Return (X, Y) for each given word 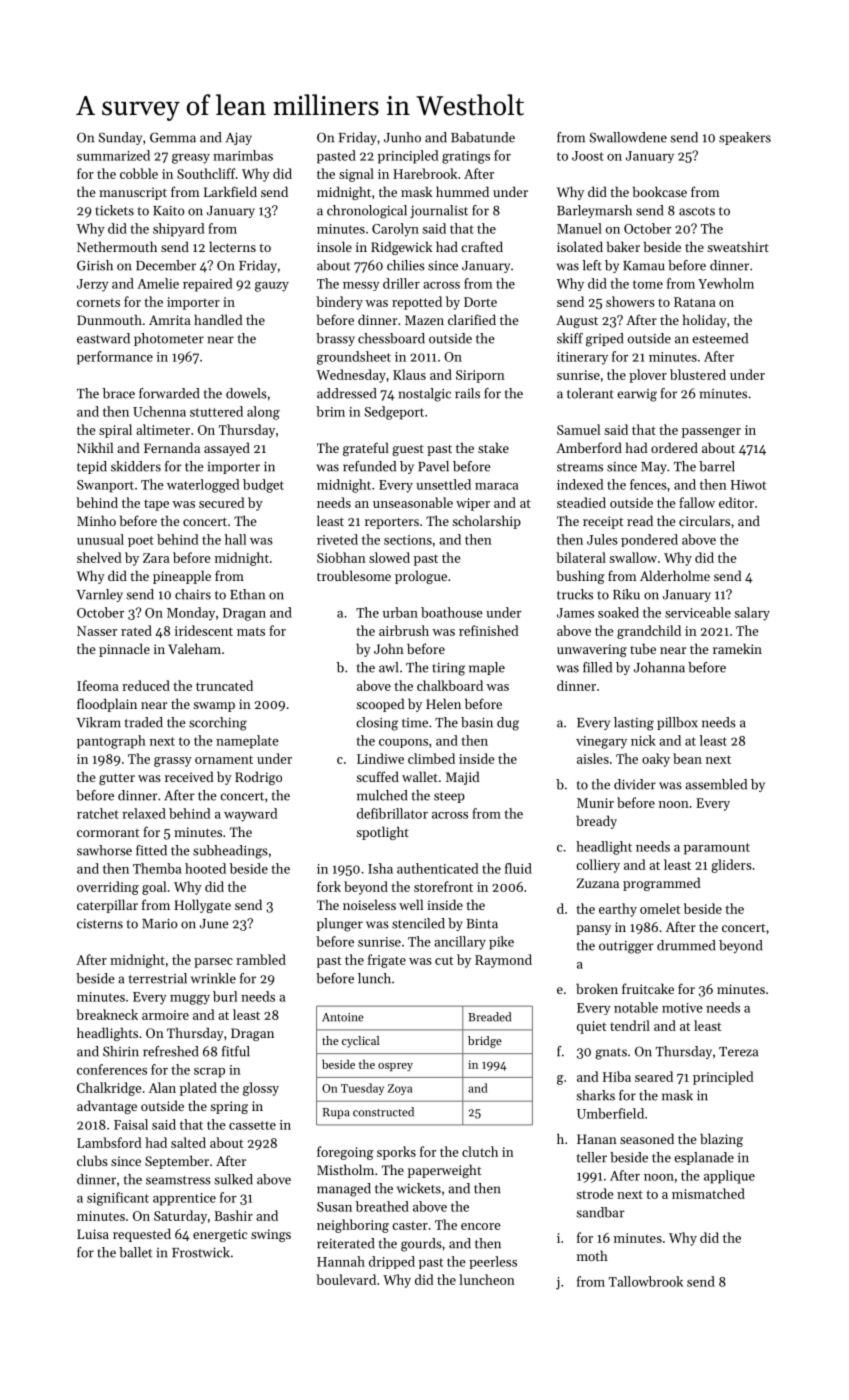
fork (329, 886)
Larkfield (230, 191)
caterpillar (107, 906)
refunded (369, 466)
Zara (156, 558)
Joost (588, 156)
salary (752, 614)
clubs (92, 1160)
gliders (731, 866)
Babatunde (483, 137)
